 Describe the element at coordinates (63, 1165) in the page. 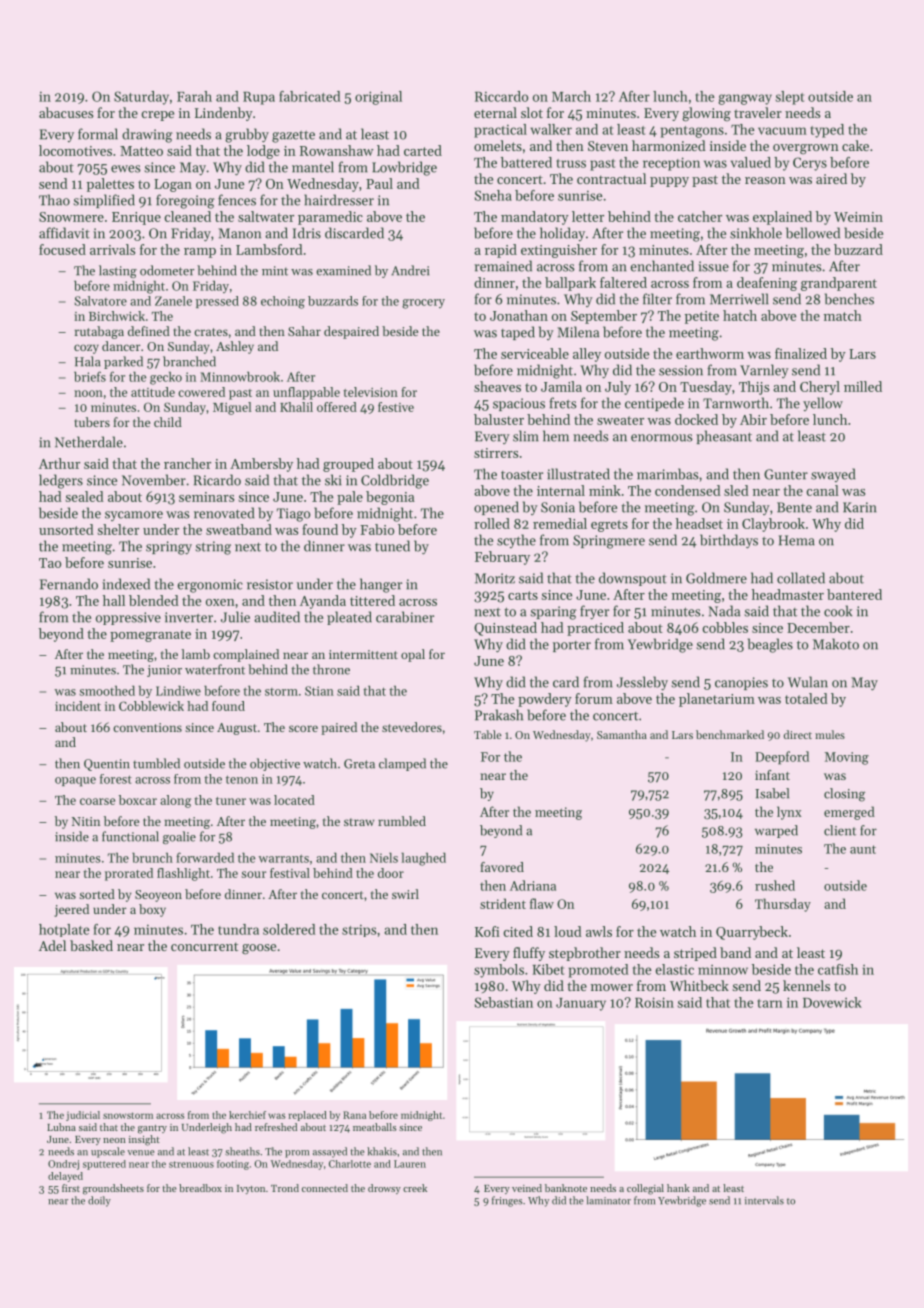

I see `Ondrej` at that location.
